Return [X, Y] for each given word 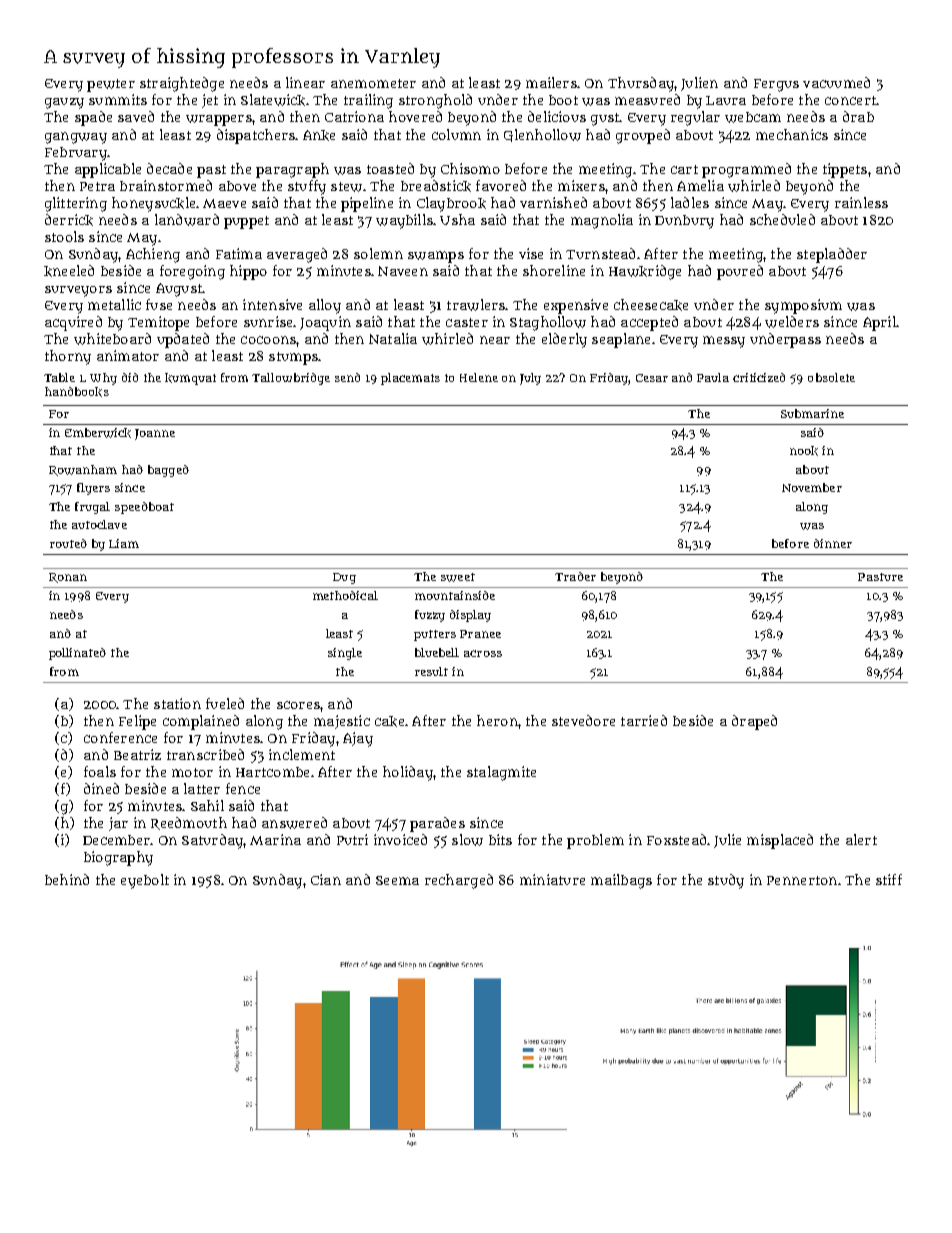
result [431, 671]
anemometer [373, 83]
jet [210, 101]
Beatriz [137, 754]
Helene [479, 377]
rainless [861, 202]
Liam [124, 543]
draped [754, 722]
